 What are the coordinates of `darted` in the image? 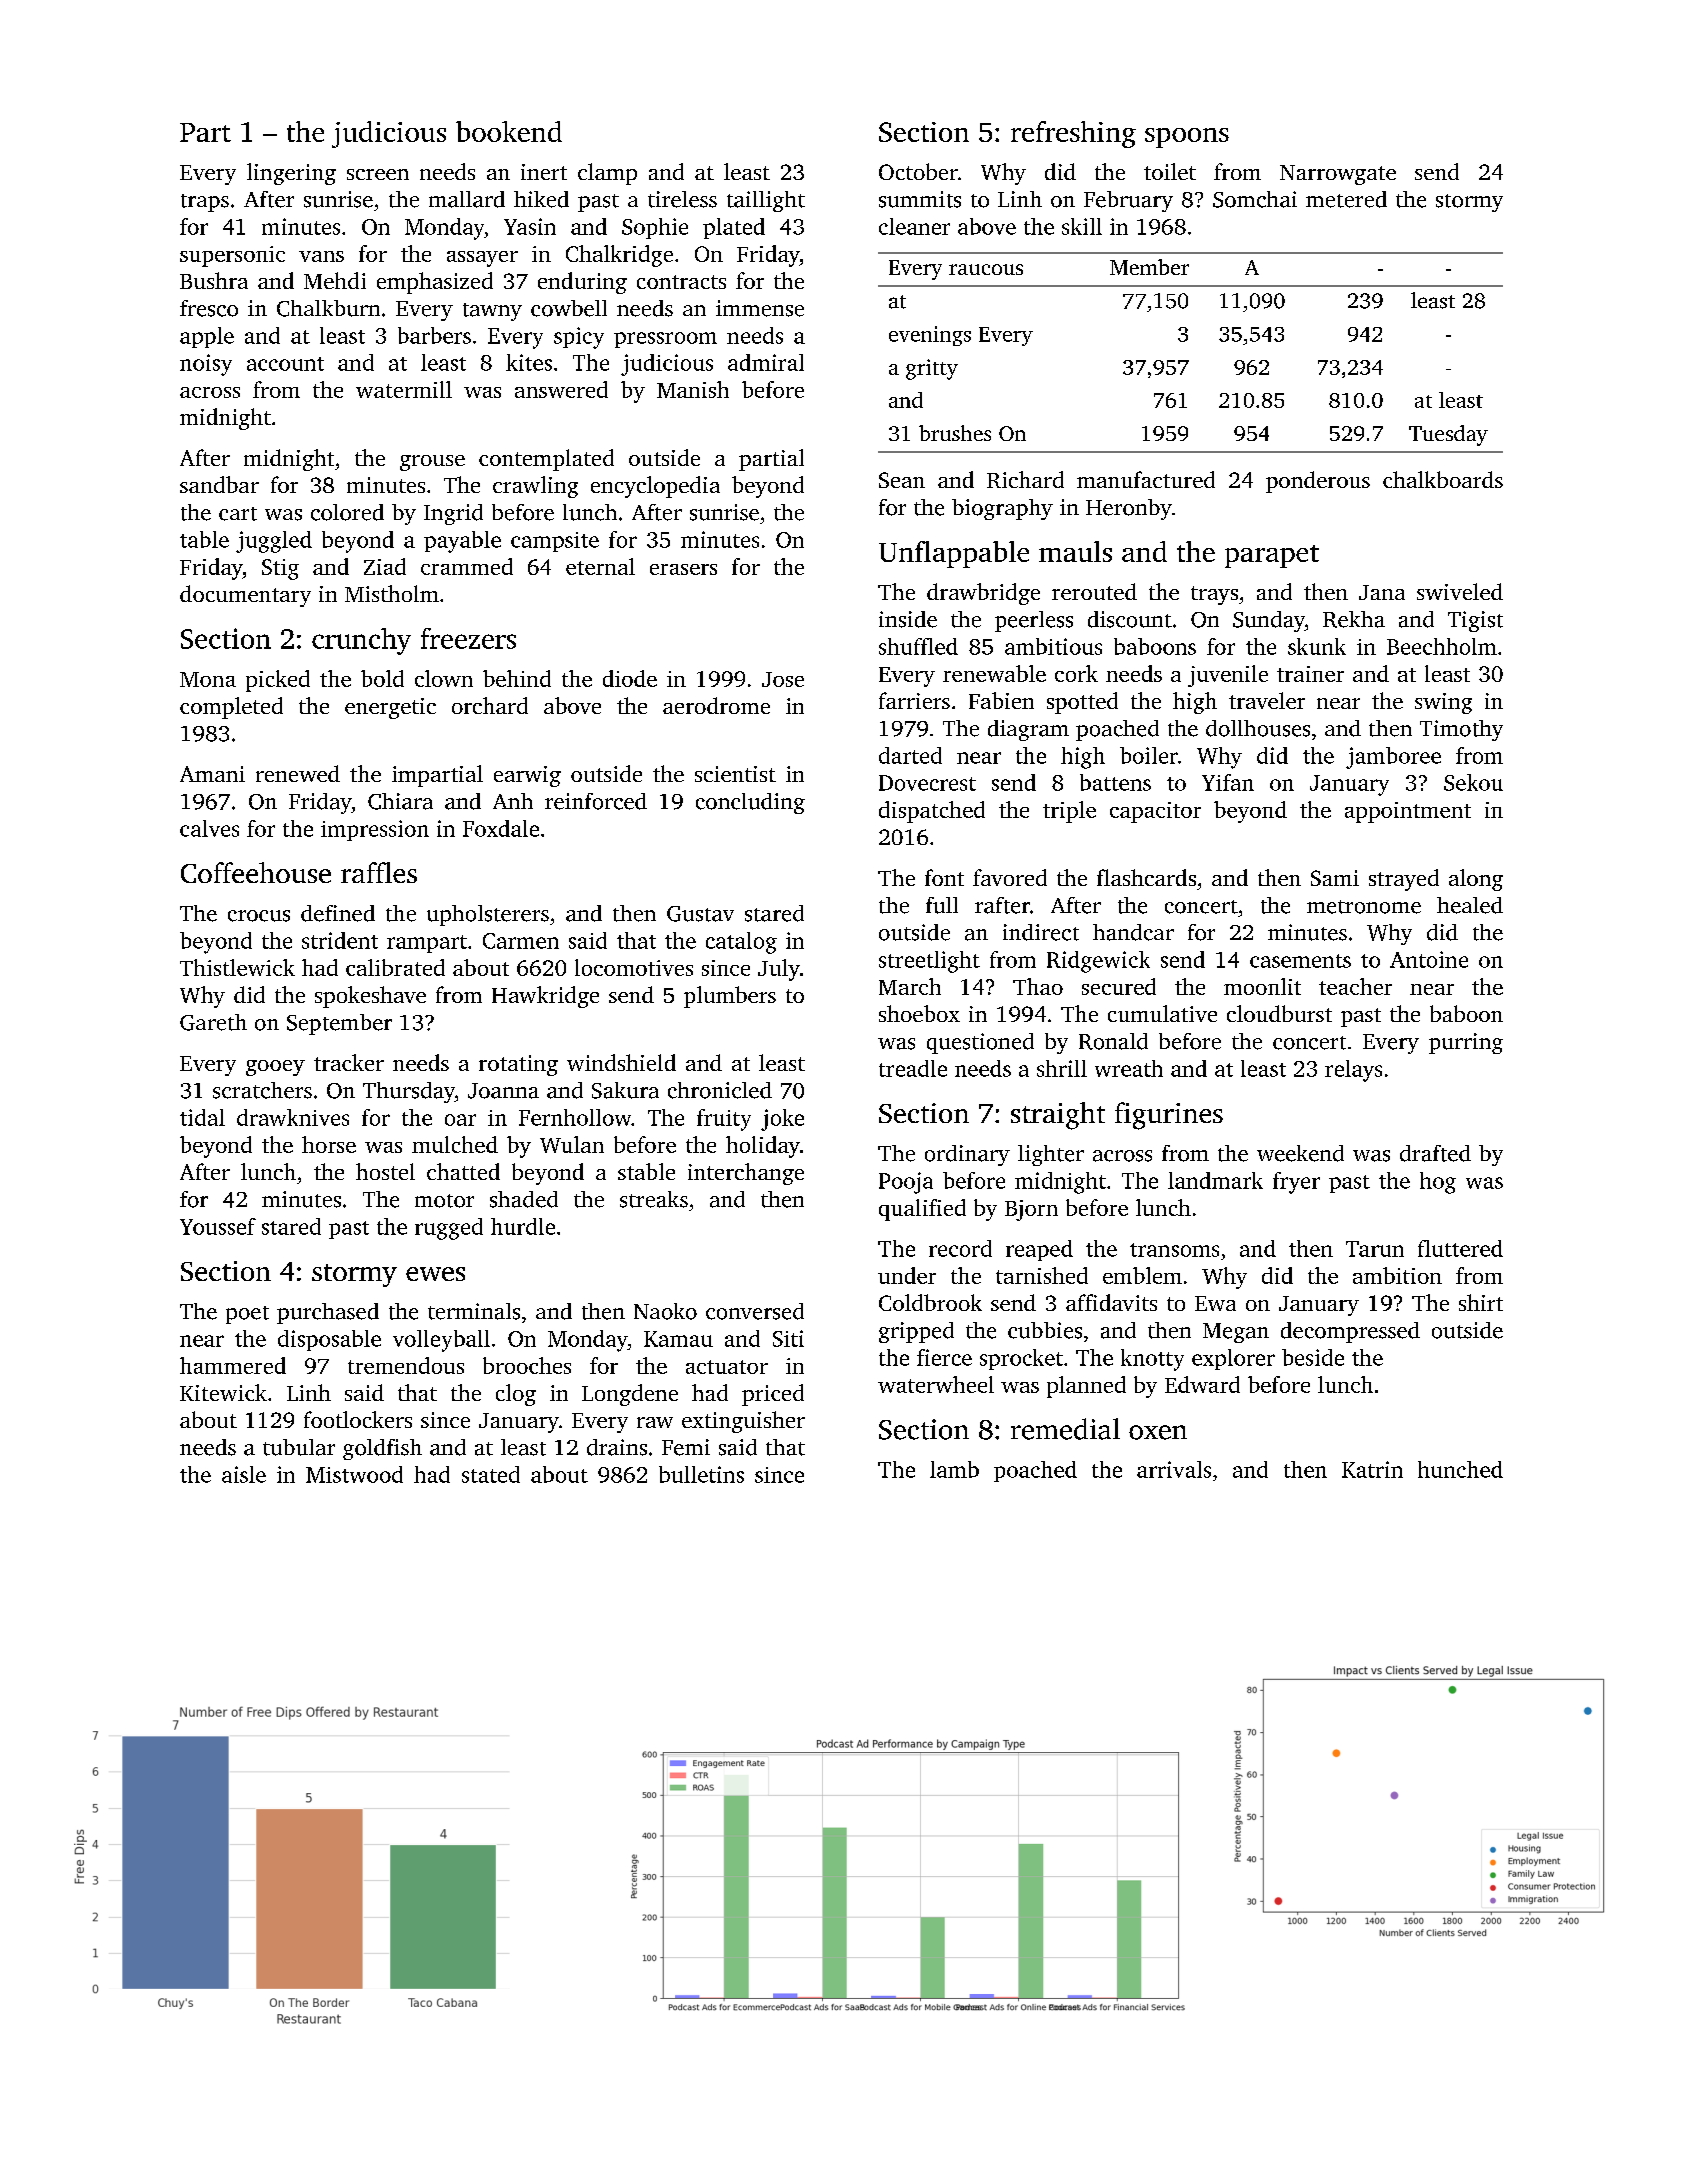 It's located at (910, 755).
